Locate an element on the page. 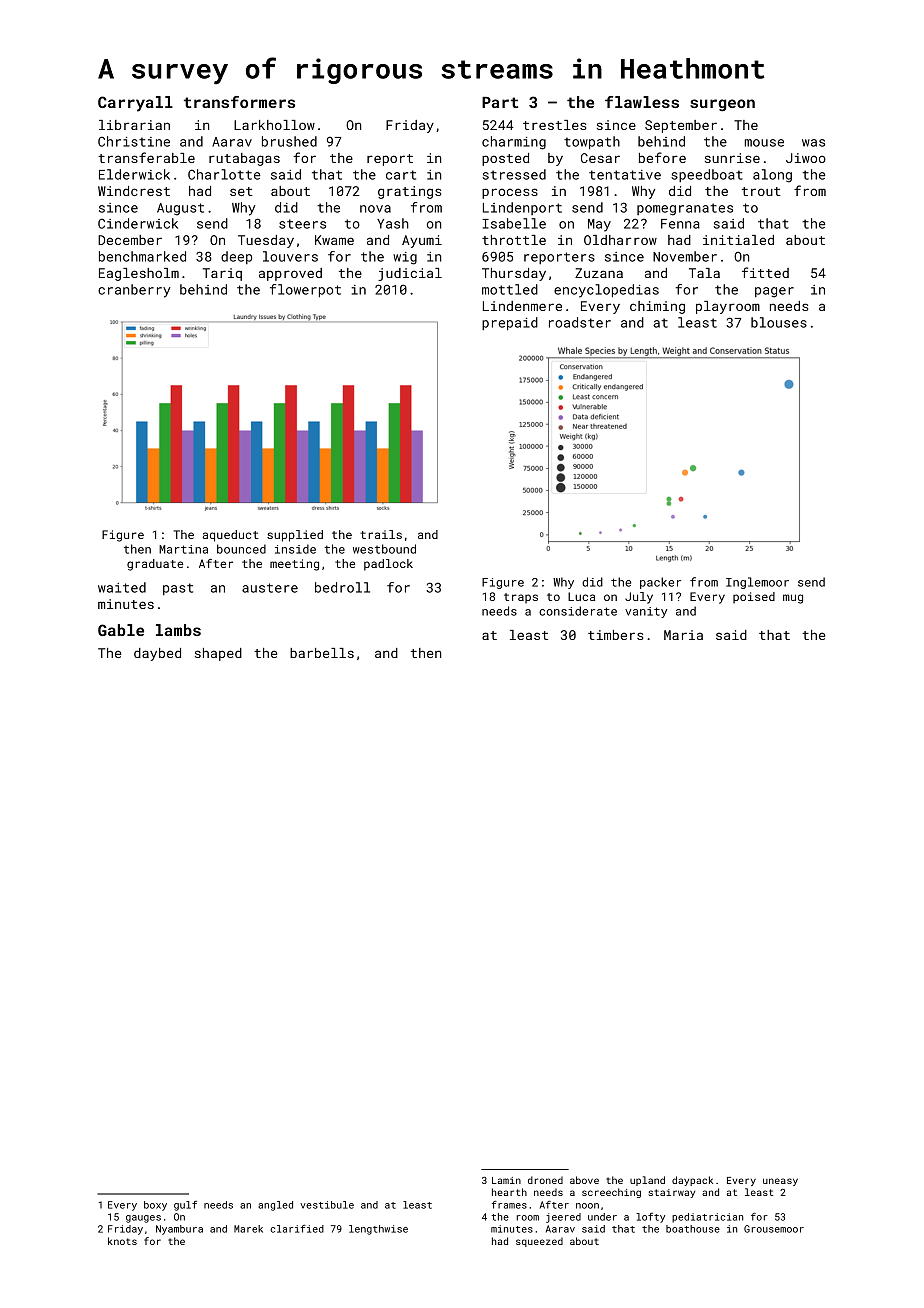 This document has height=1308, width=924. angled is located at coordinates (275, 1206).
